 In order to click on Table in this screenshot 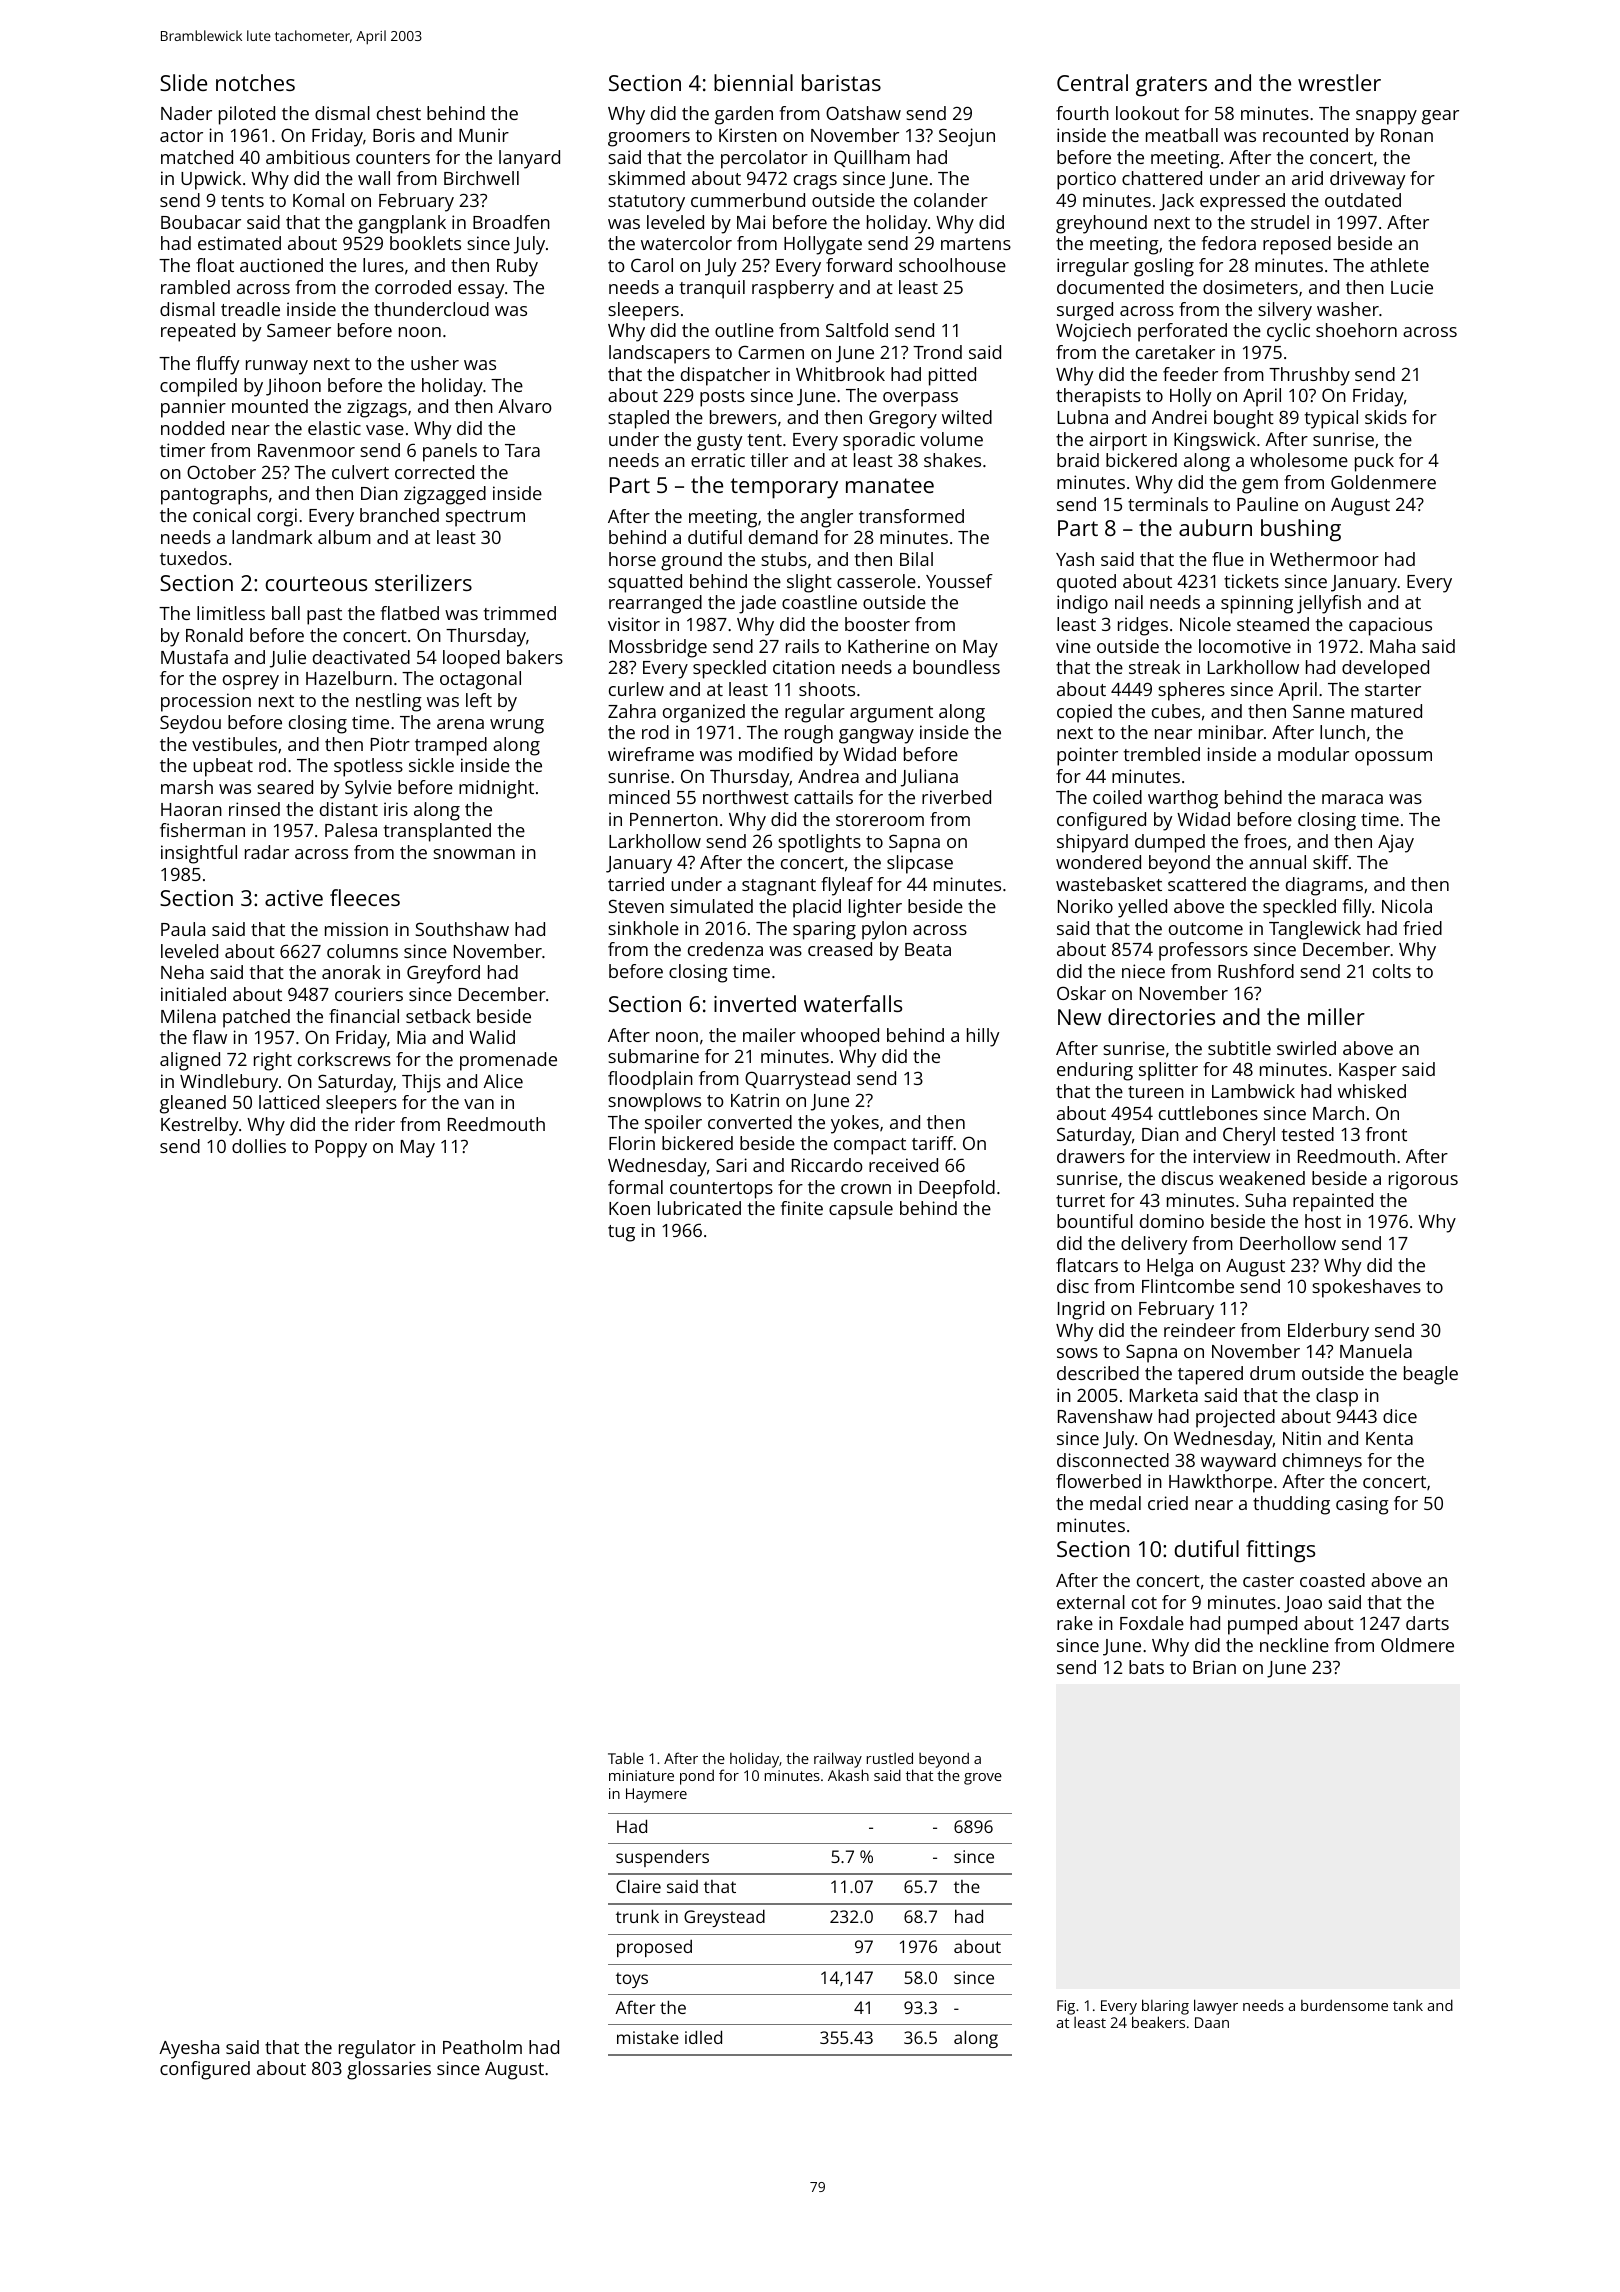, I will do `click(626, 1758)`.
